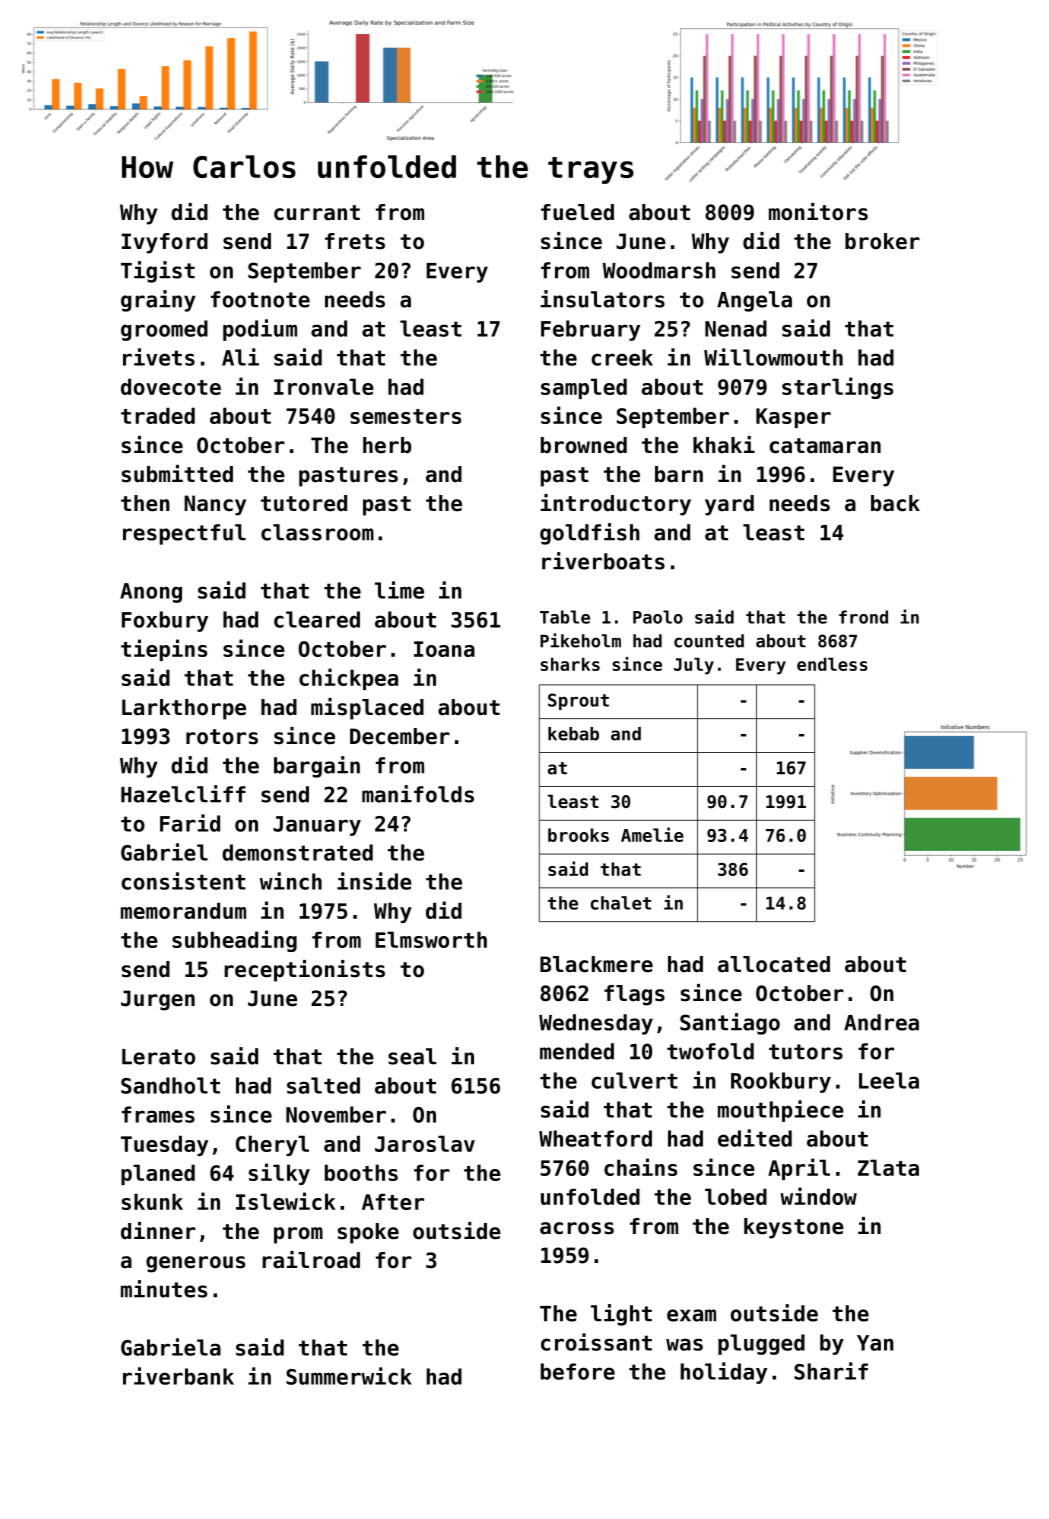 This image has height=1519, width=1049. What do you see at coordinates (825, 446) in the image?
I see `catamaran` at bounding box center [825, 446].
